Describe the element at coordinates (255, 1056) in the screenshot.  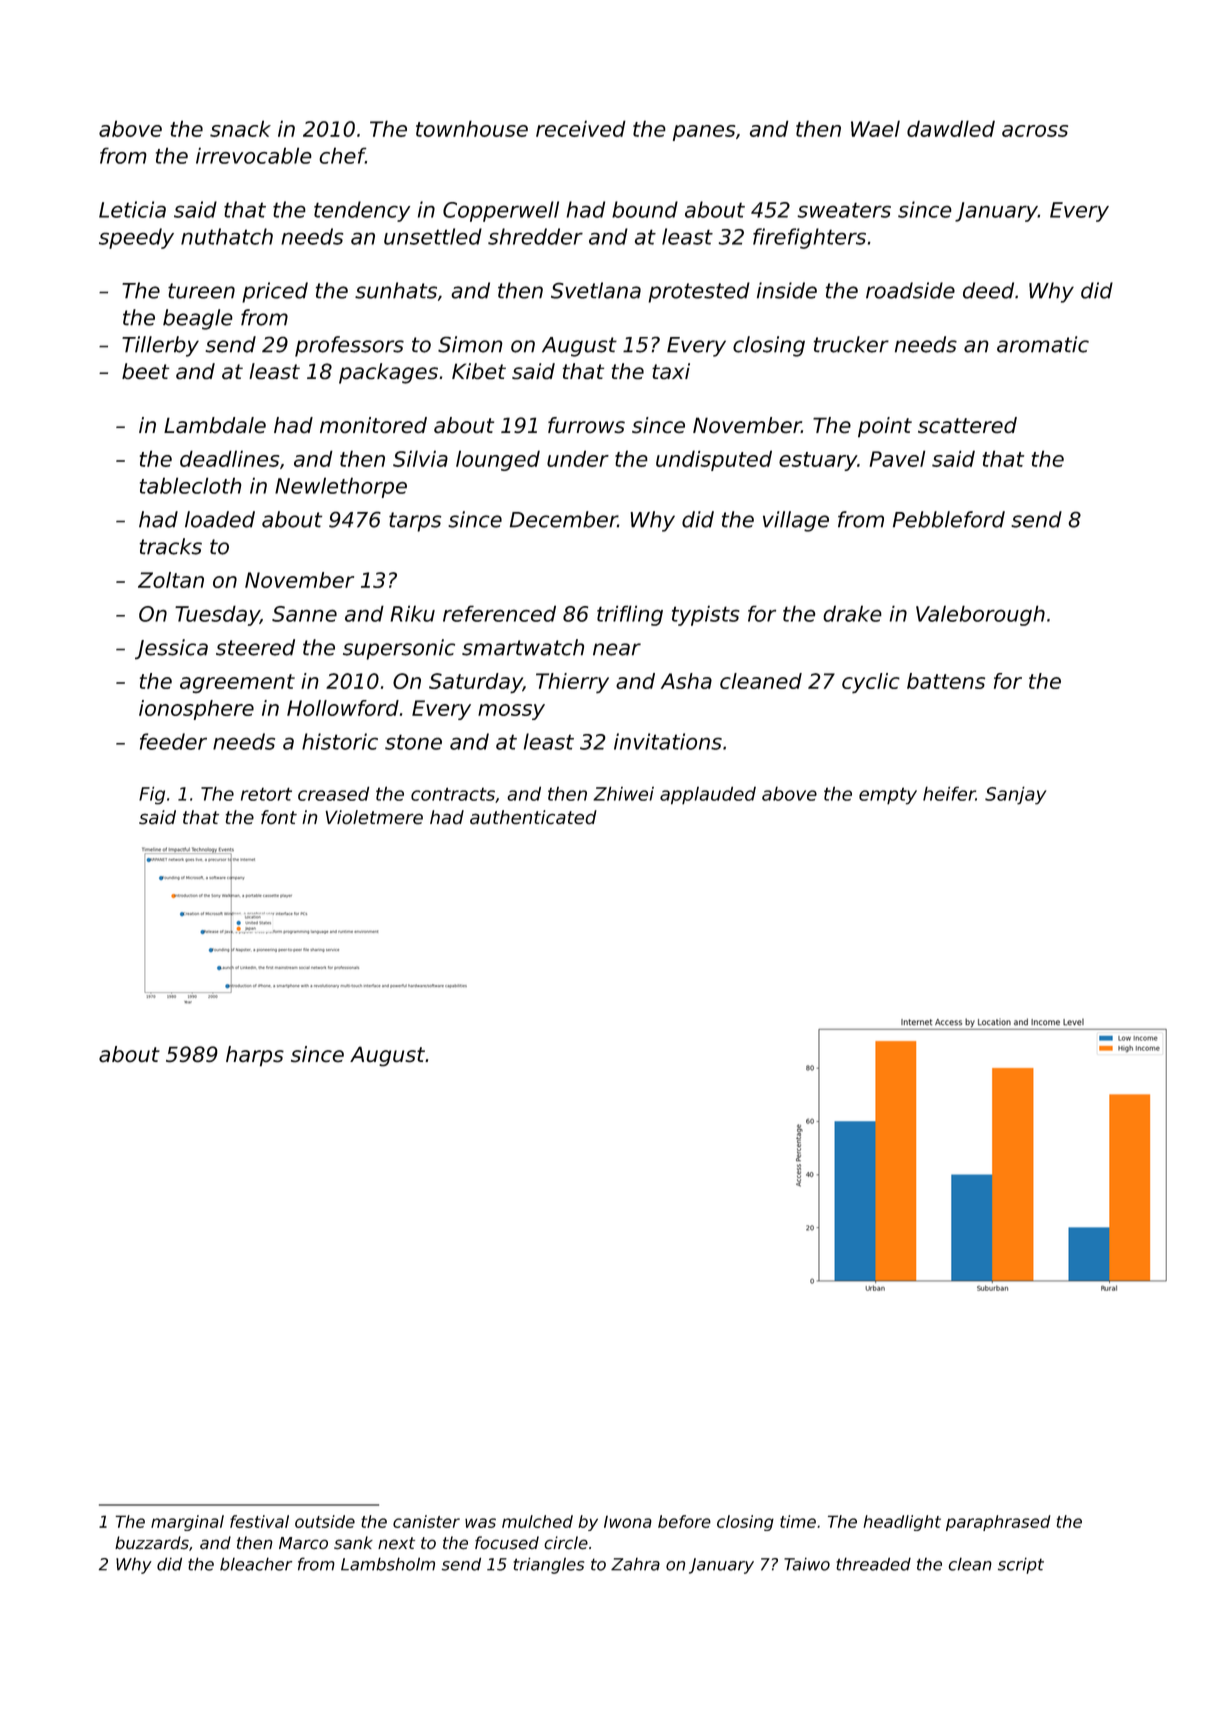
I see `harps` at that location.
